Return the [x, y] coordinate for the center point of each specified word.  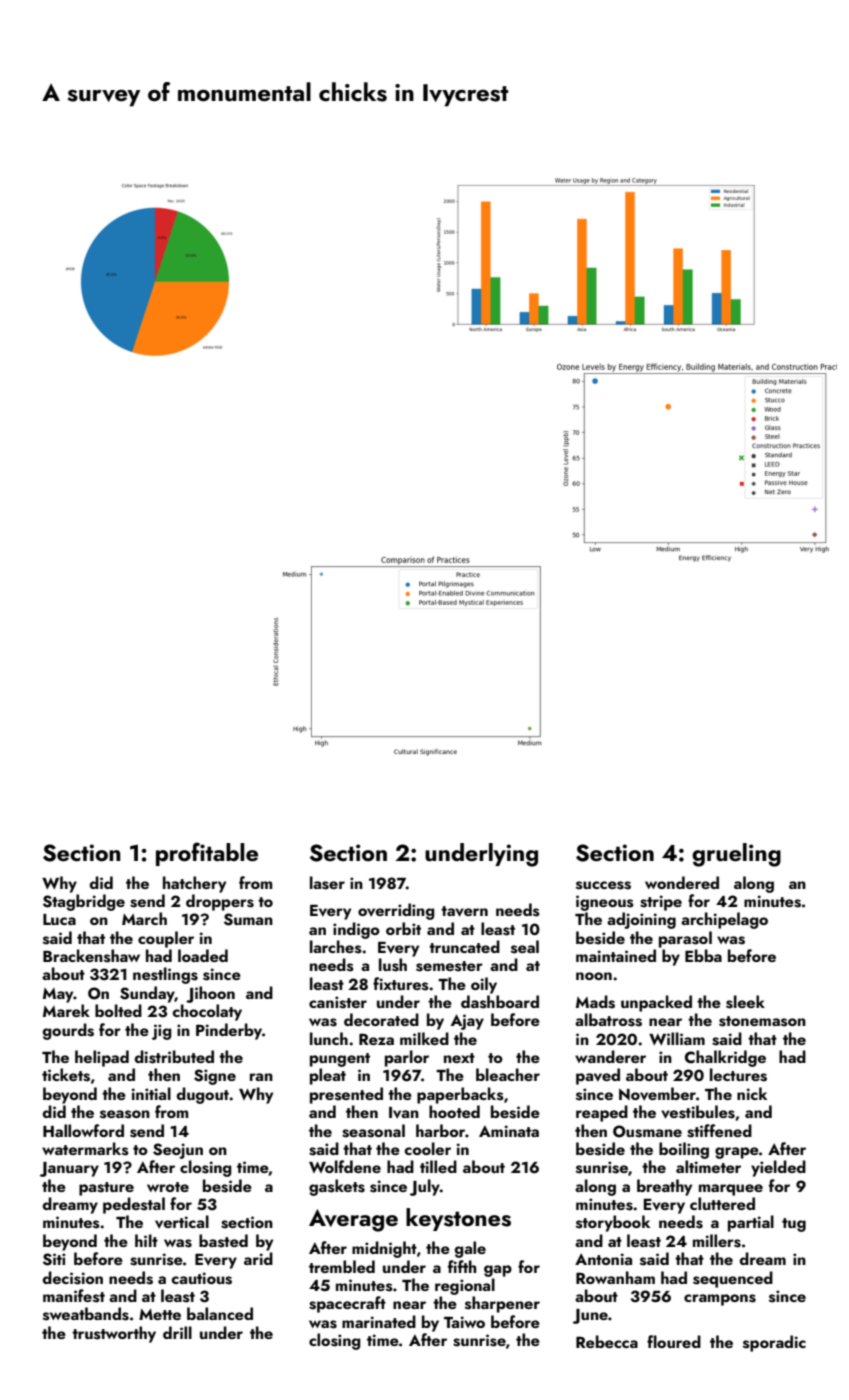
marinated [379, 1321]
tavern [464, 911]
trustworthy [114, 1334]
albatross [608, 1020]
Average [353, 1220]
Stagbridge [84, 902]
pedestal [134, 1205]
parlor [407, 1058]
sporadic [774, 1343]
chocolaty [207, 1012]
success [603, 885]
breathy [664, 1187]
